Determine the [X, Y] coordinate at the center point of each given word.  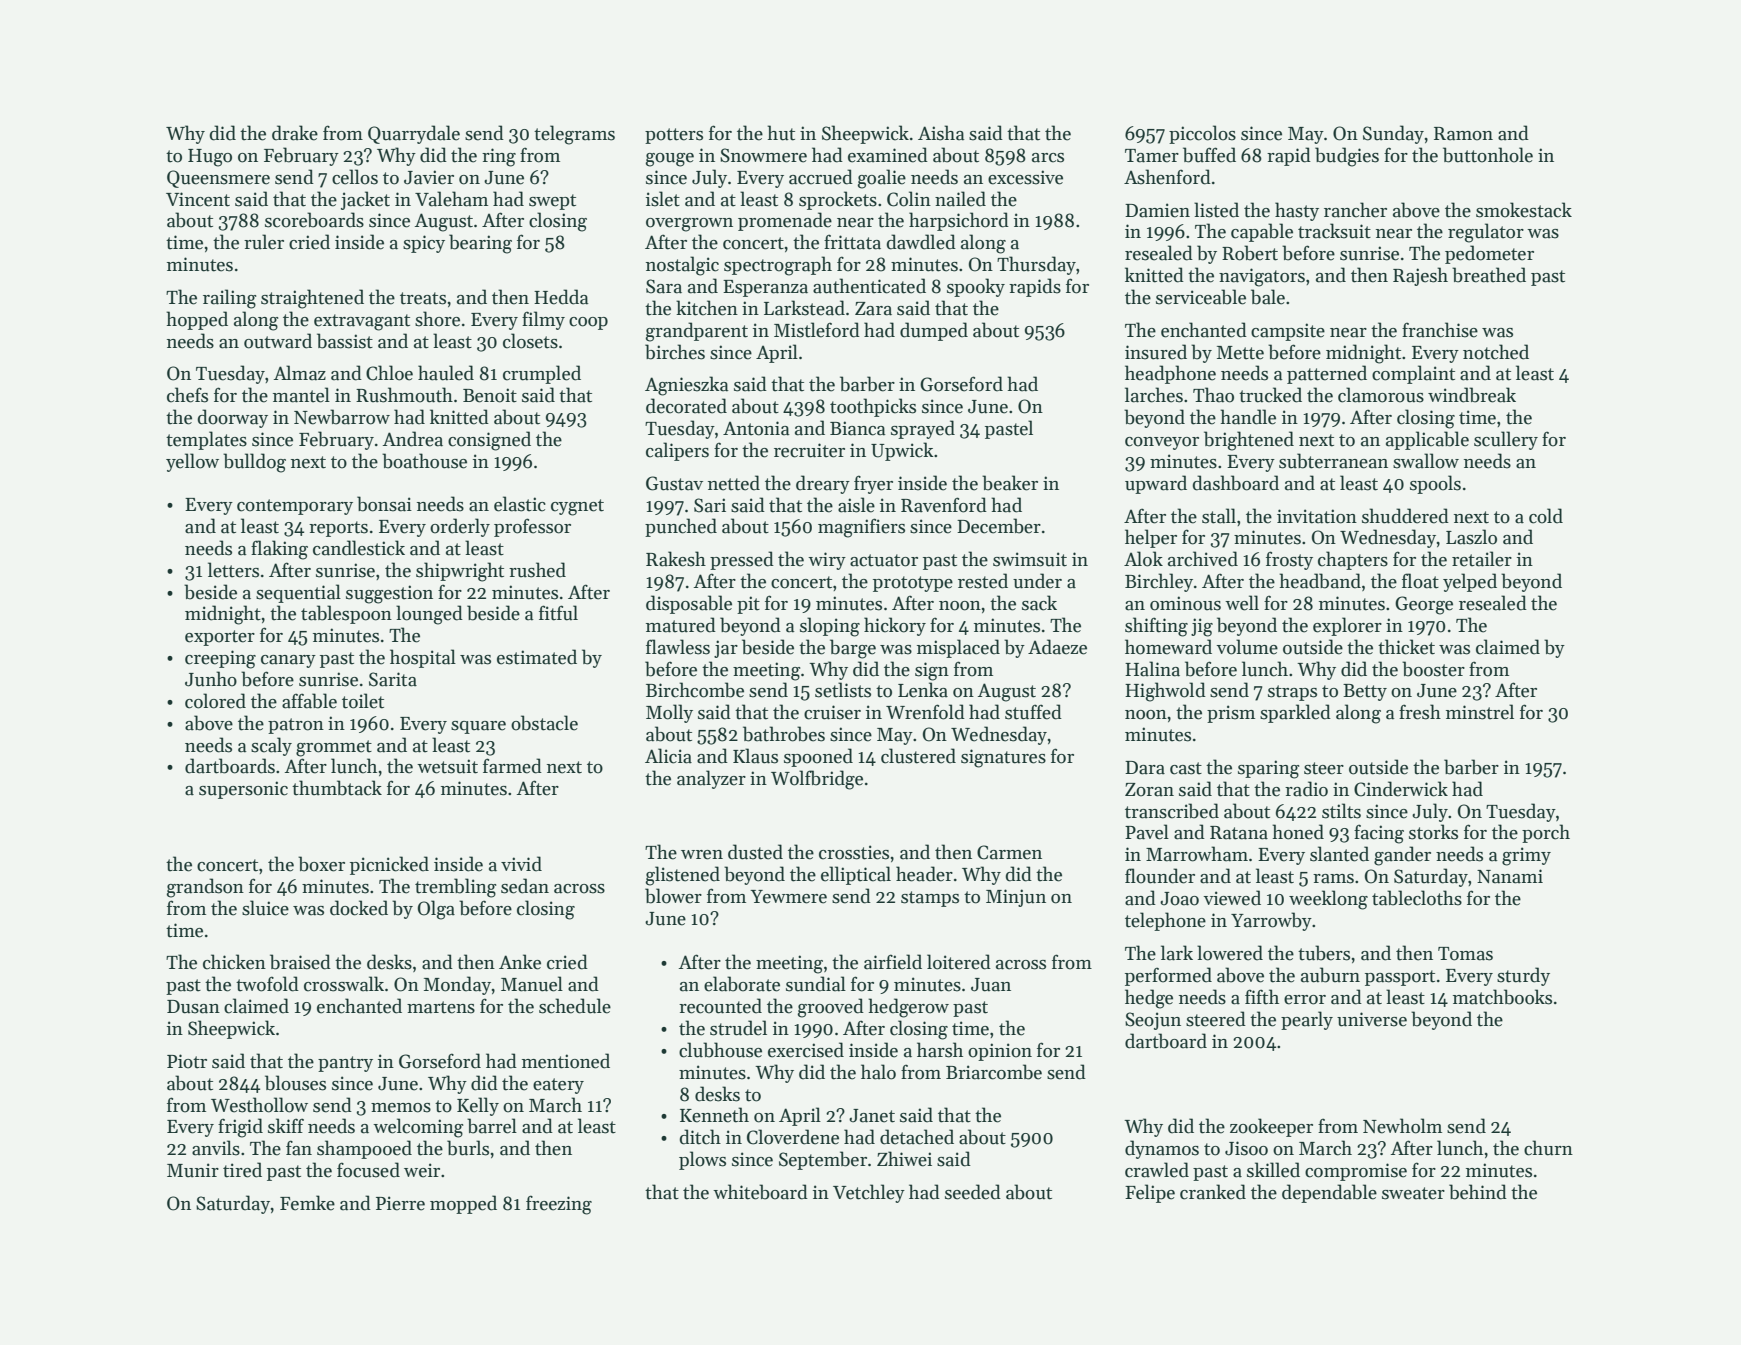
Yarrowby [1271, 921]
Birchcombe [695, 690]
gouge [670, 160]
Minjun [1016, 898]
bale [1268, 297]
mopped [463, 1204]
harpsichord [959, 221]
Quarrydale [414, 134]
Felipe [1150, 1193]
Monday [457, 985]
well [1242, 603]
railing [229, 299]
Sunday [1393, 134]
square [478, 727]
